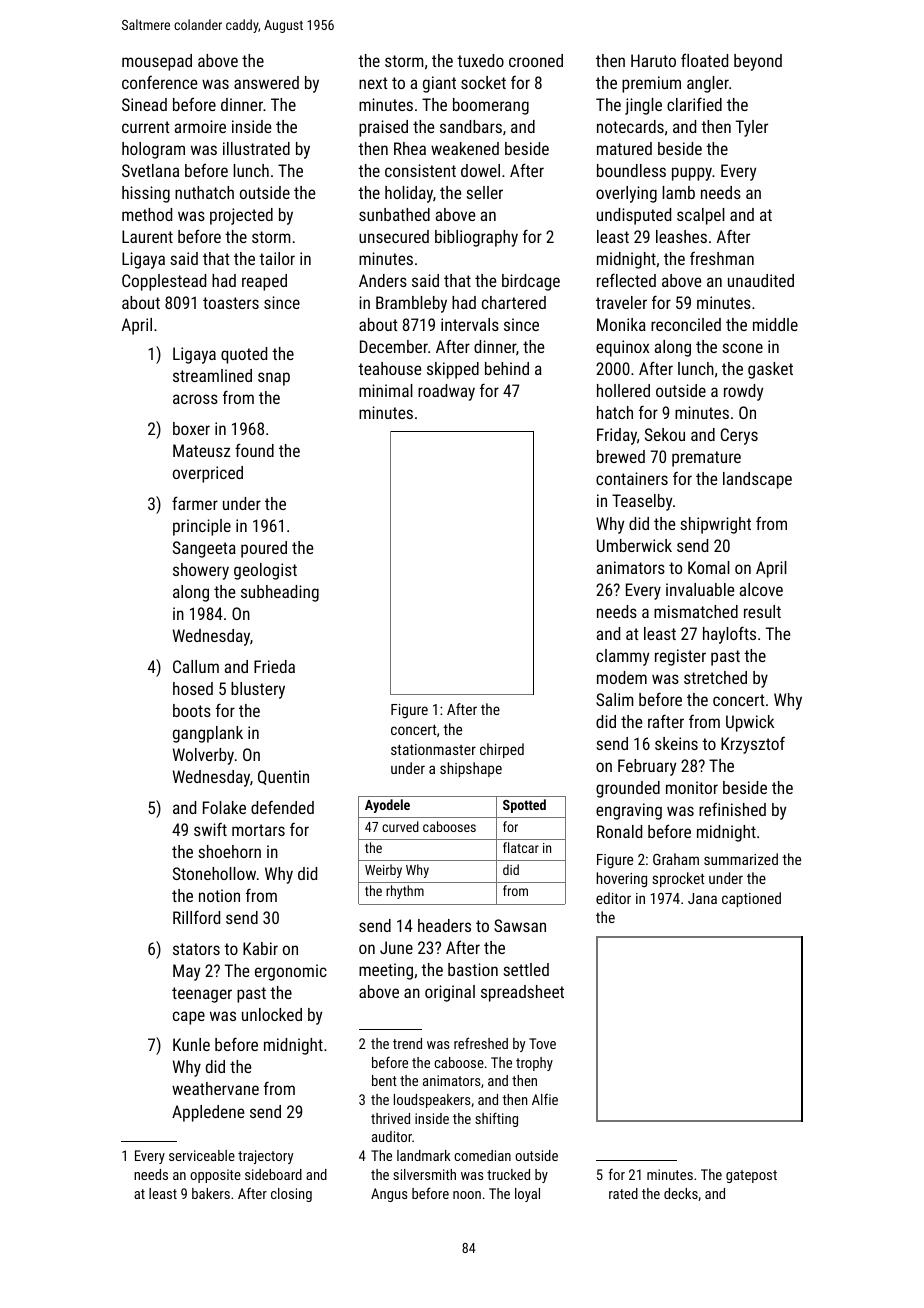 The width and height of the document is (924, 1308). I want to click on roadway, so click(446, 392).
